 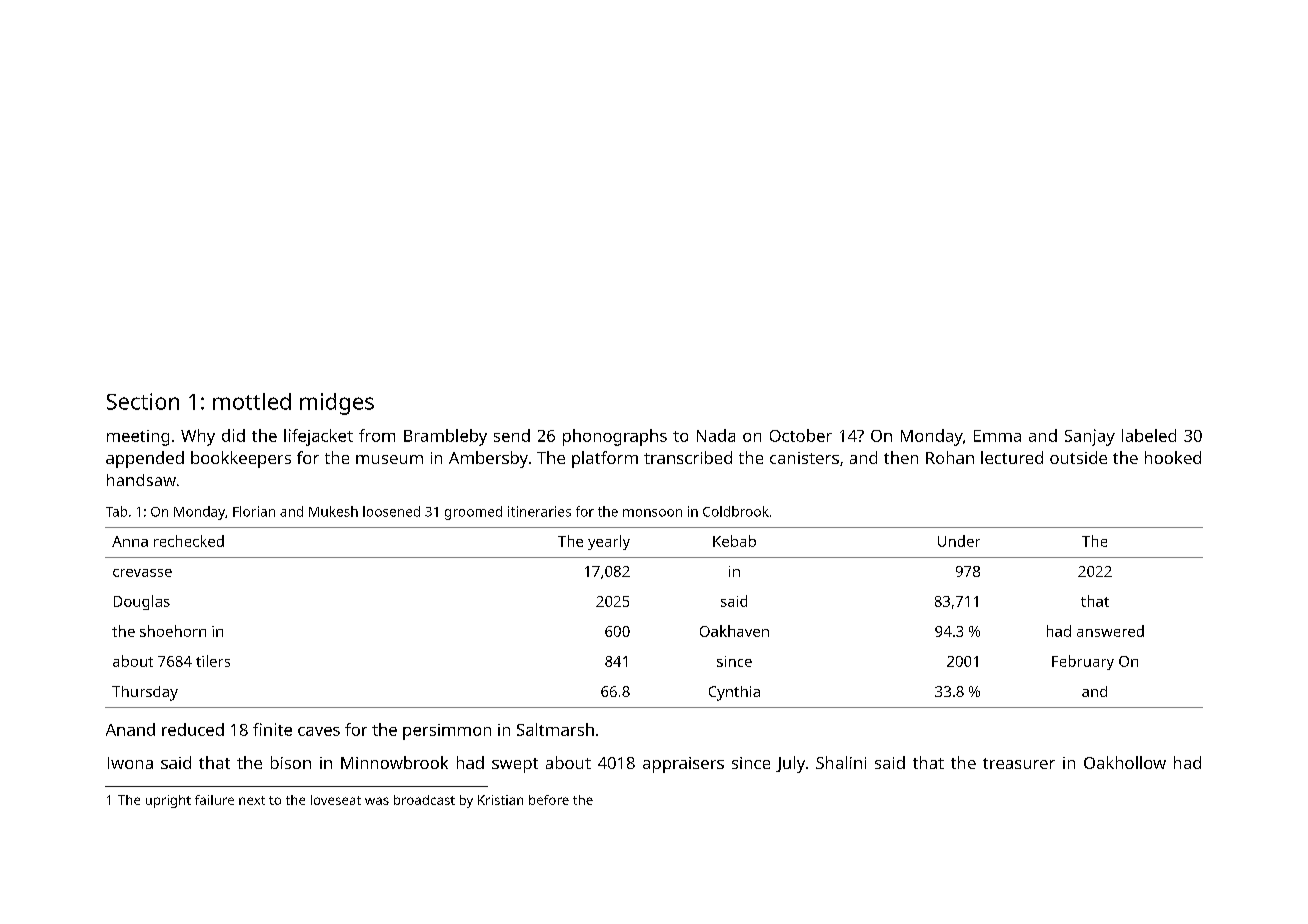 What do you see at coordinates (555, 729) in the screenshot?
I see `Saltmarsh` at bounding box center [555, 729].
